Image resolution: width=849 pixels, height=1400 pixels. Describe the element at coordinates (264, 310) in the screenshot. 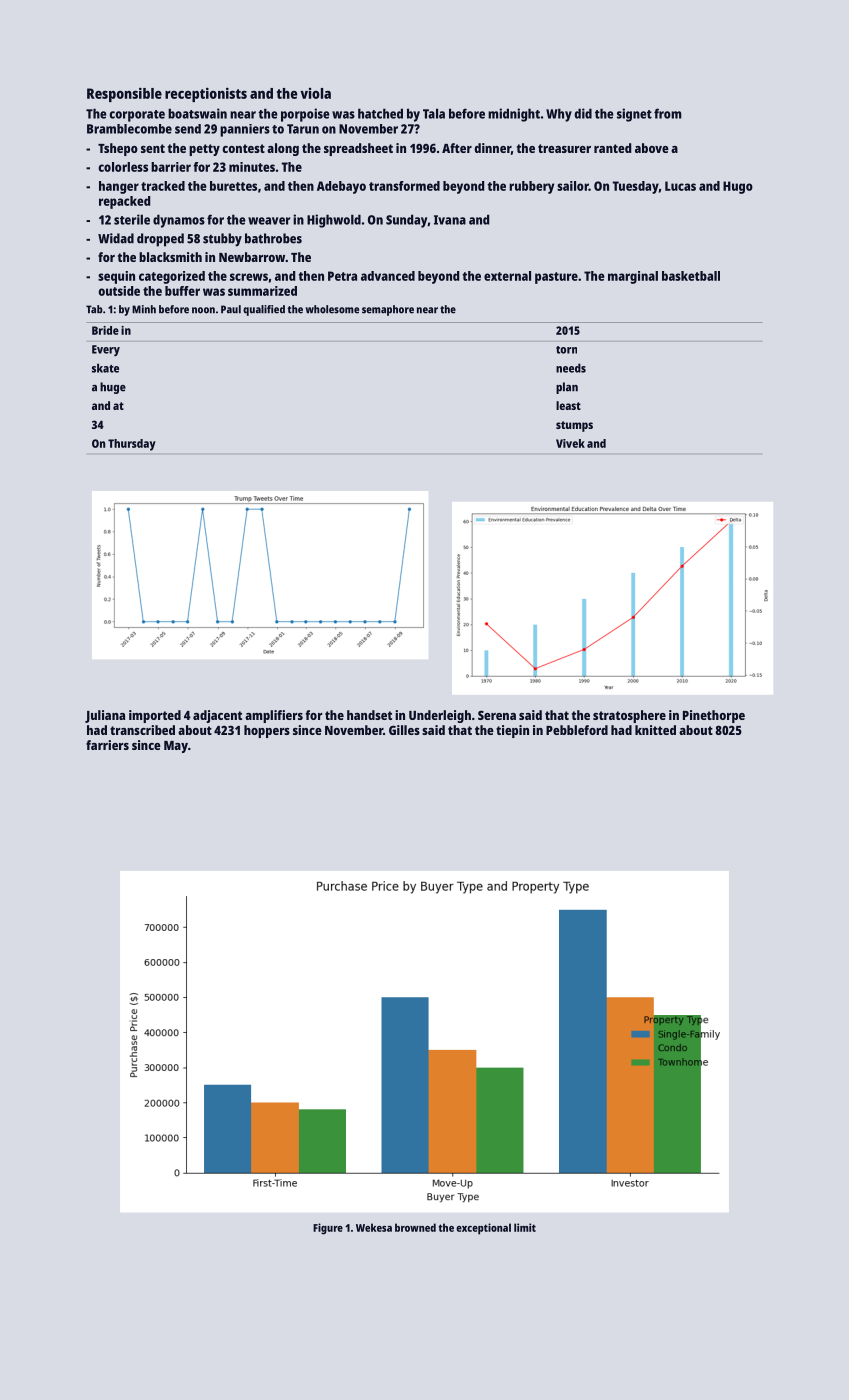

I see `qualified` at that location.
